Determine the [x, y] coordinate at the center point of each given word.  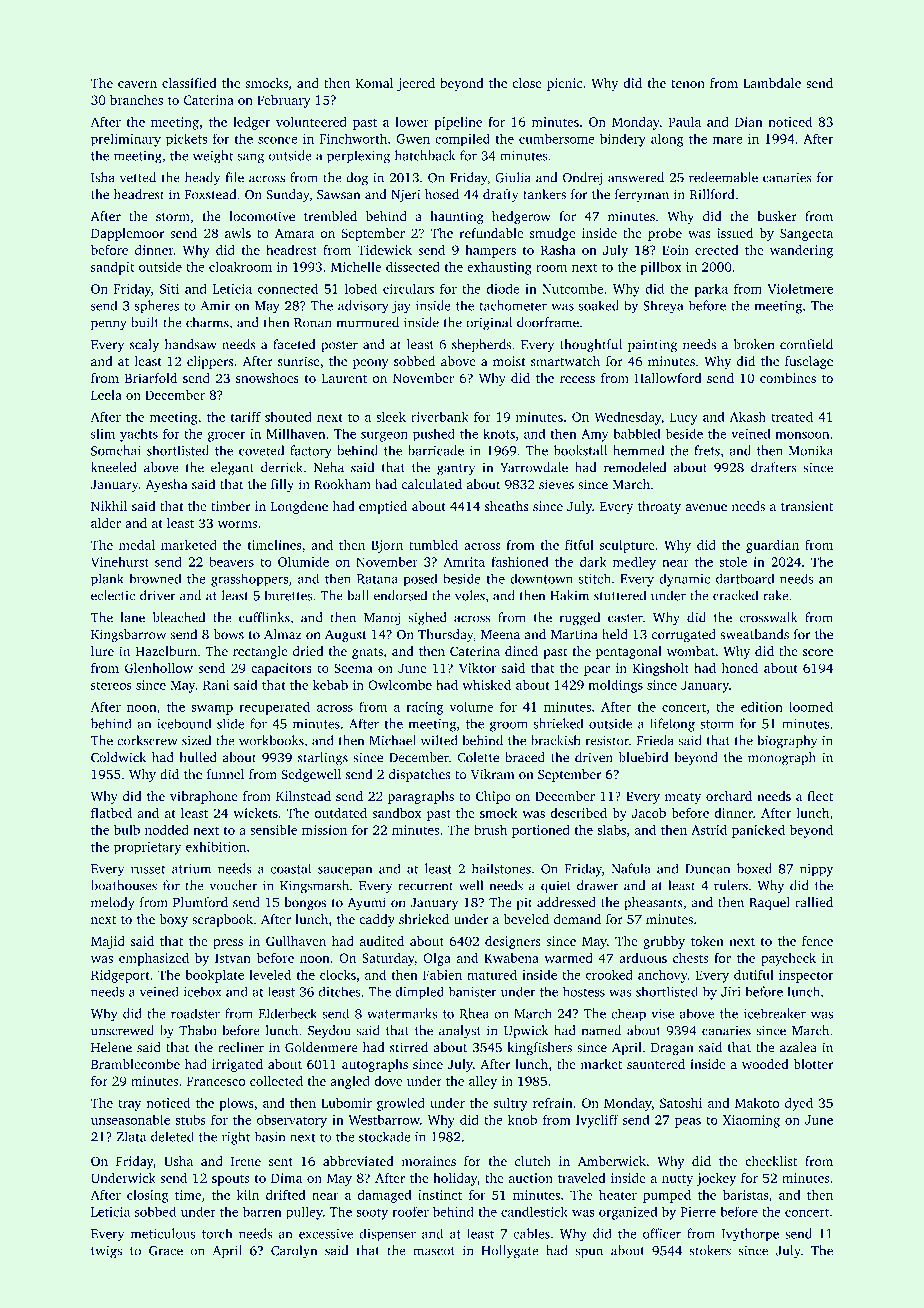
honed [740, 668]
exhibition [216, 846]
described [578, 813]
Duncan [707, 869]
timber [231, 506]
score [818, 652]
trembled [330, 216]
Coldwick [118, 757]
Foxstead [210, 194]
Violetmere [800, 288]
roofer [410, 1211]
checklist [771, 1161]
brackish [555, 740]
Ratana [377, 579]
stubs [190, 1119]
